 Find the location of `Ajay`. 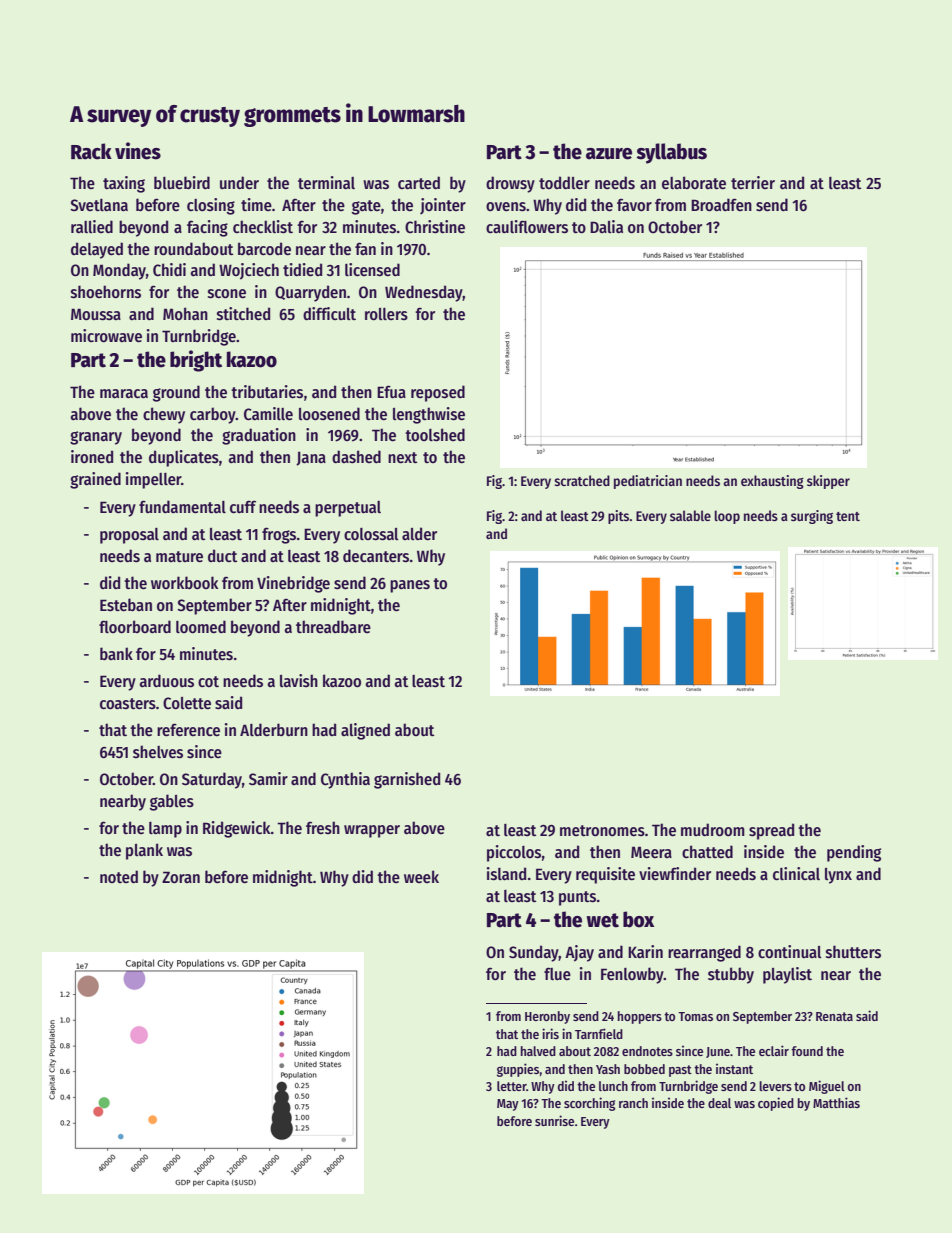

Ajay is located at coordinates (579, 953).
